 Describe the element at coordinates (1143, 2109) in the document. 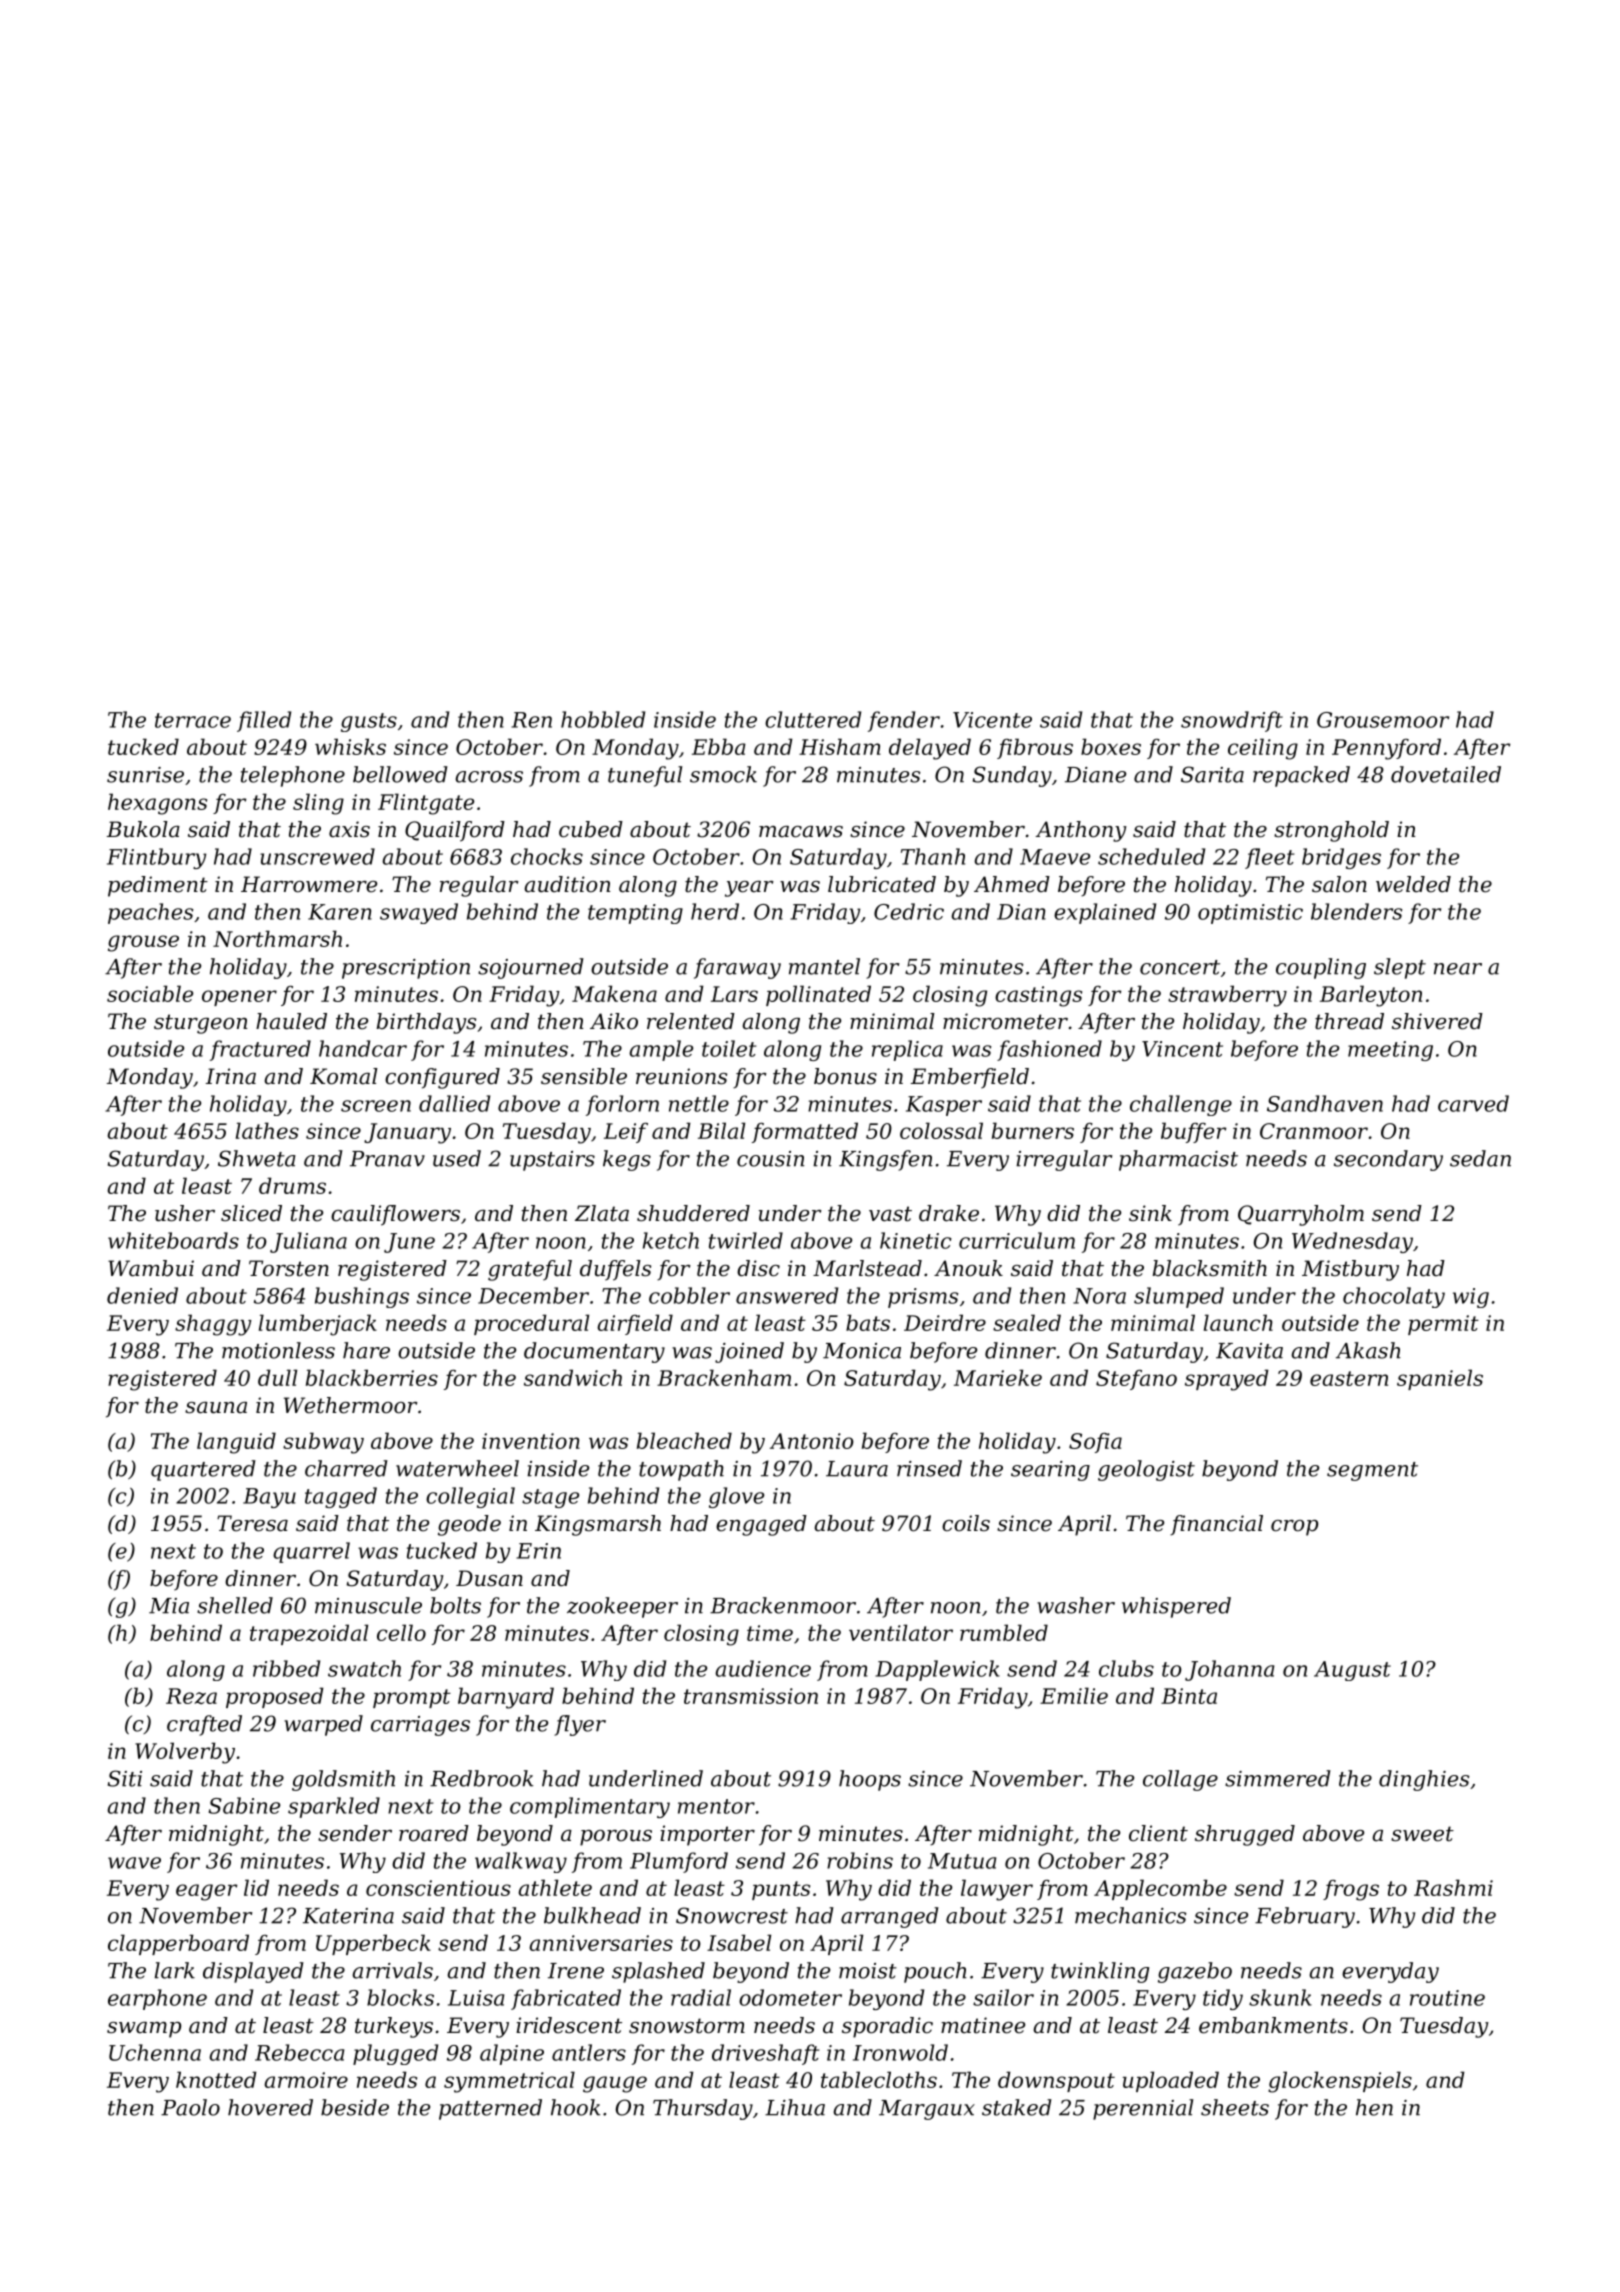

I see `perennial` at that location.
